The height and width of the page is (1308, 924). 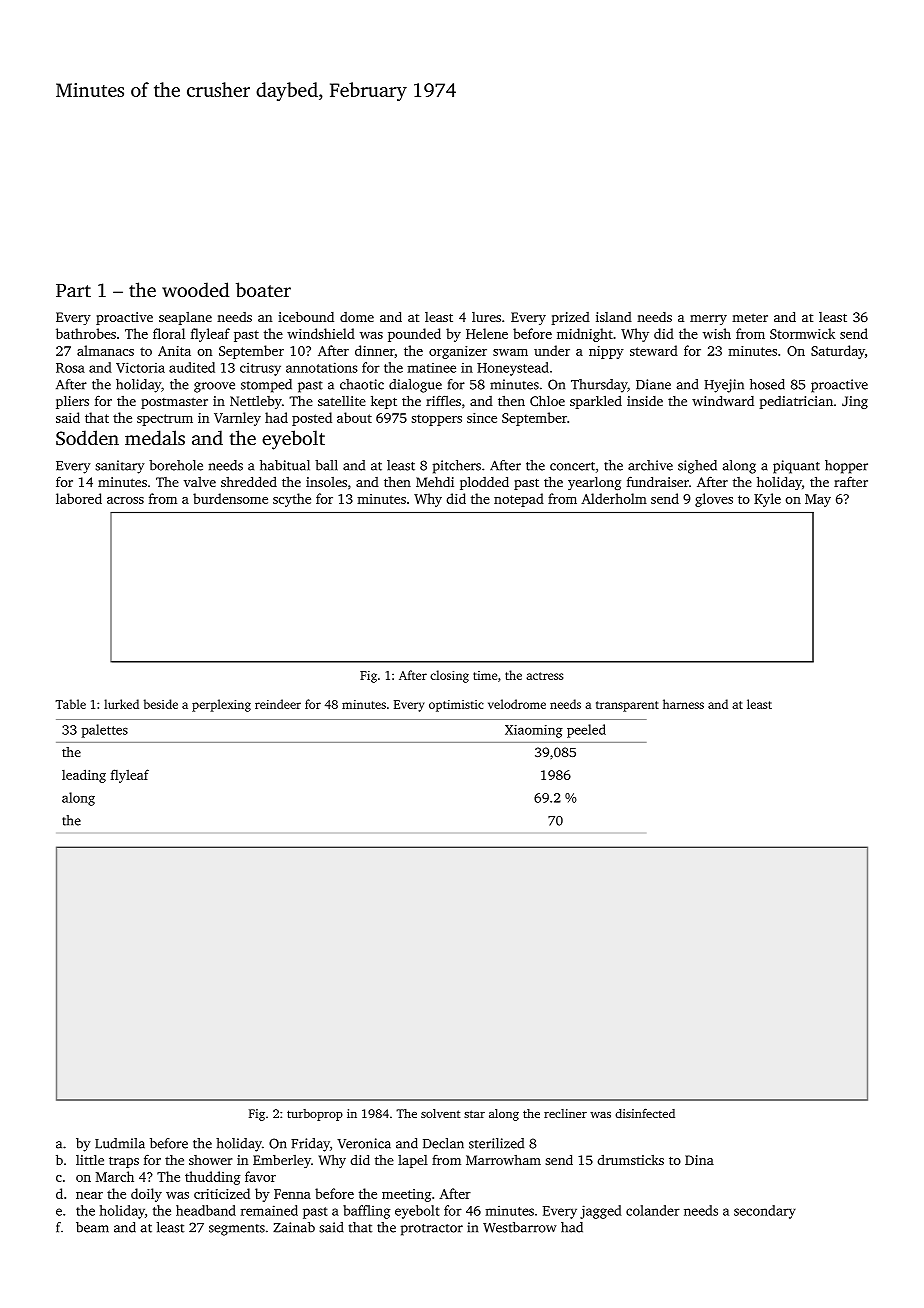 What do you see at coordinates (449, 676) in the page?
I see `closing` at bounding box center [449, 676].
